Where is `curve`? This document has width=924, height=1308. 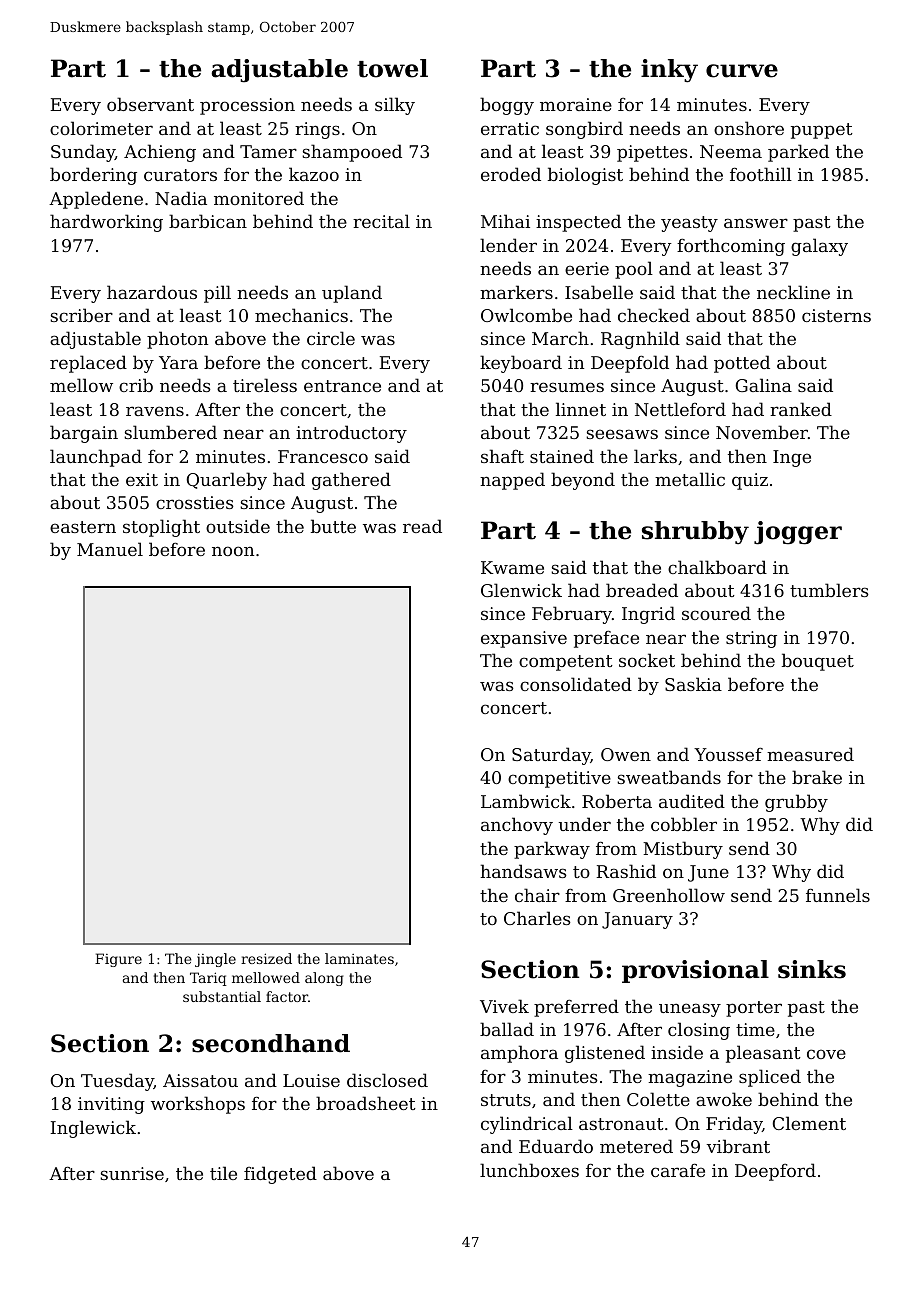
curve is located at coordinates (742, 71).
